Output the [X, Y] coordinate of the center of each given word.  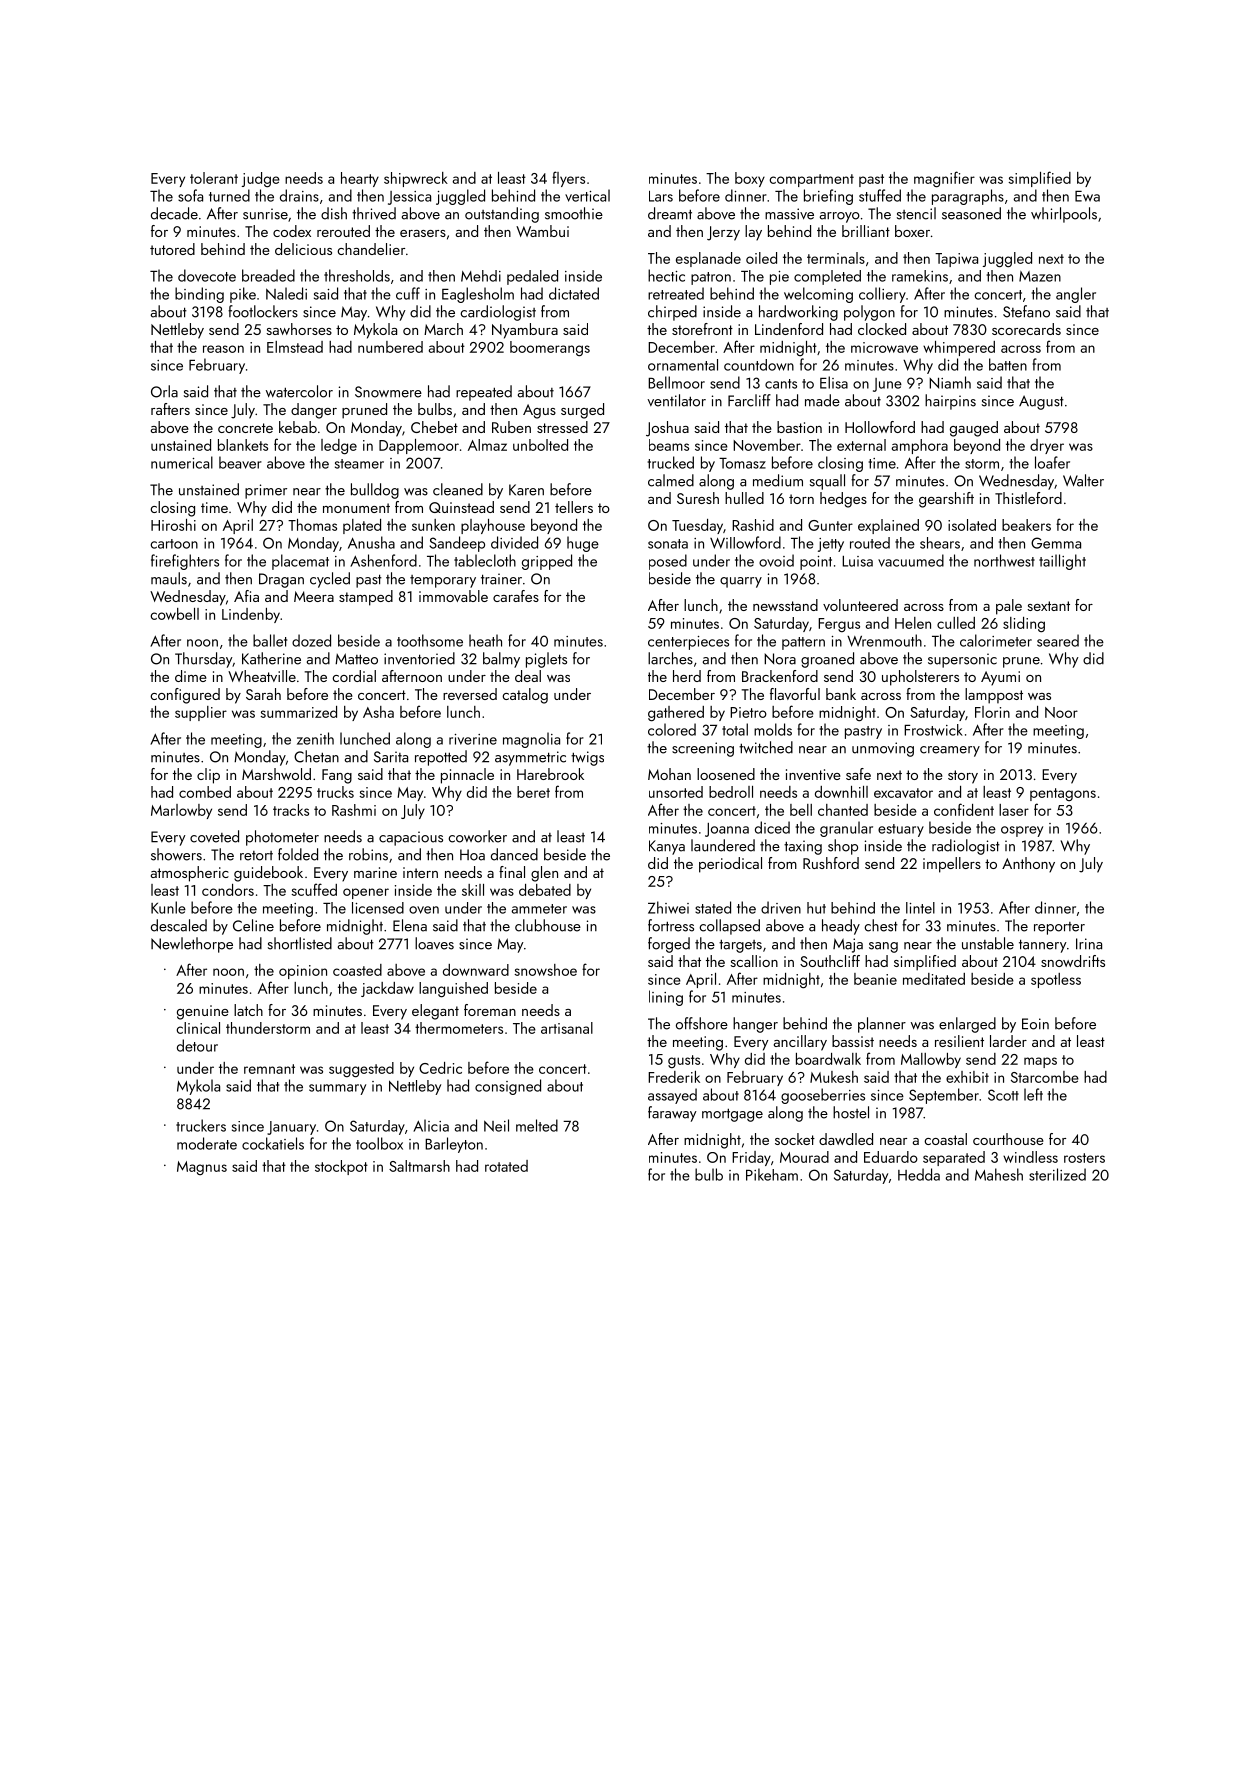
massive [789, 214]
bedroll [731, 792]
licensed [378, 908]
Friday [751, 1158]
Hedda [919, 1174]
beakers [1026, 525]
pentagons [1063, 794]
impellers [952, 865]
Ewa [1087, 196]
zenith [315, 738]
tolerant [214, 178]
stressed [562, 427]
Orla [164, 391]
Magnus [202, 1168]
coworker [477, 836]
